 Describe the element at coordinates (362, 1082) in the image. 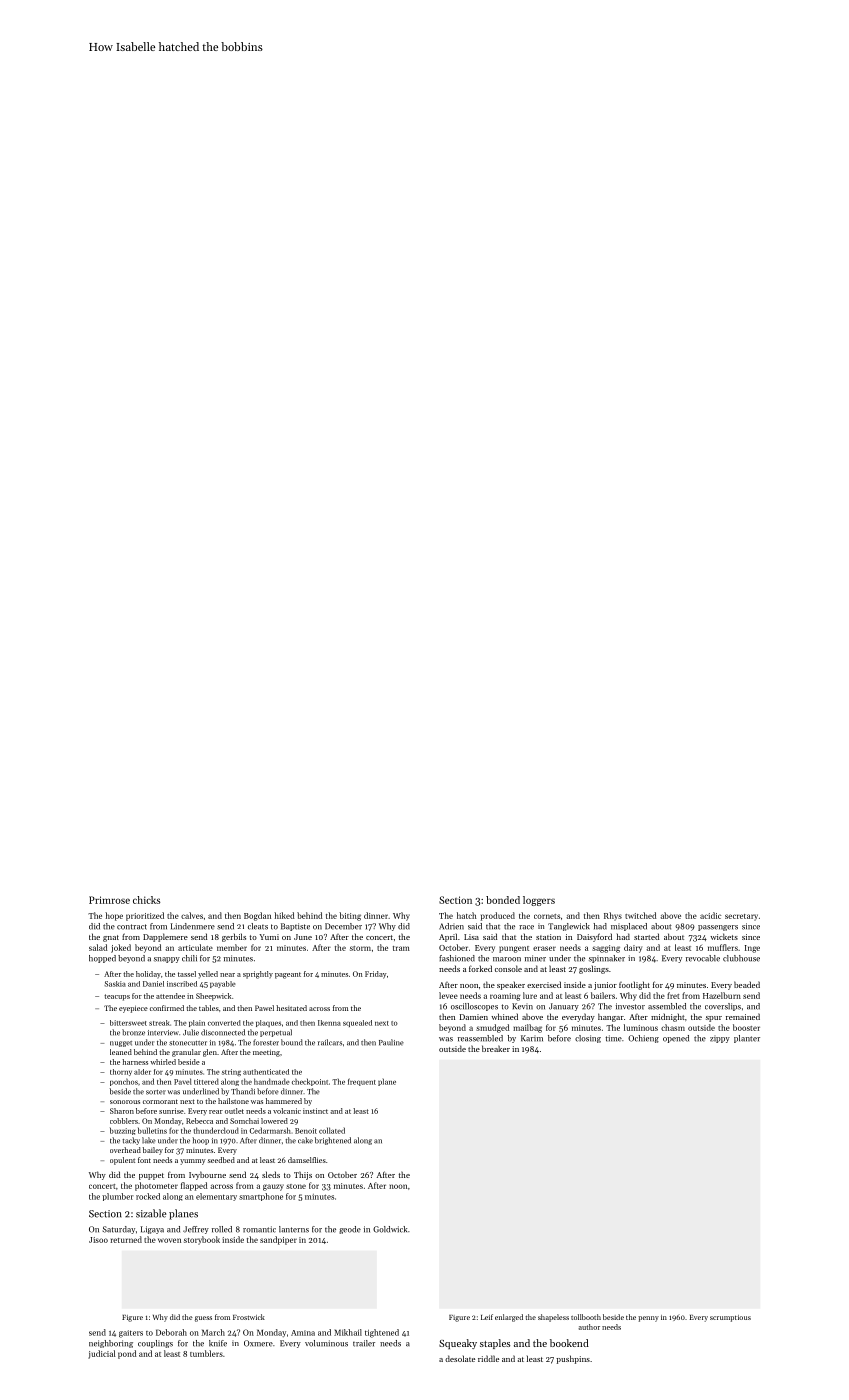

I see `frequent` at that location.
